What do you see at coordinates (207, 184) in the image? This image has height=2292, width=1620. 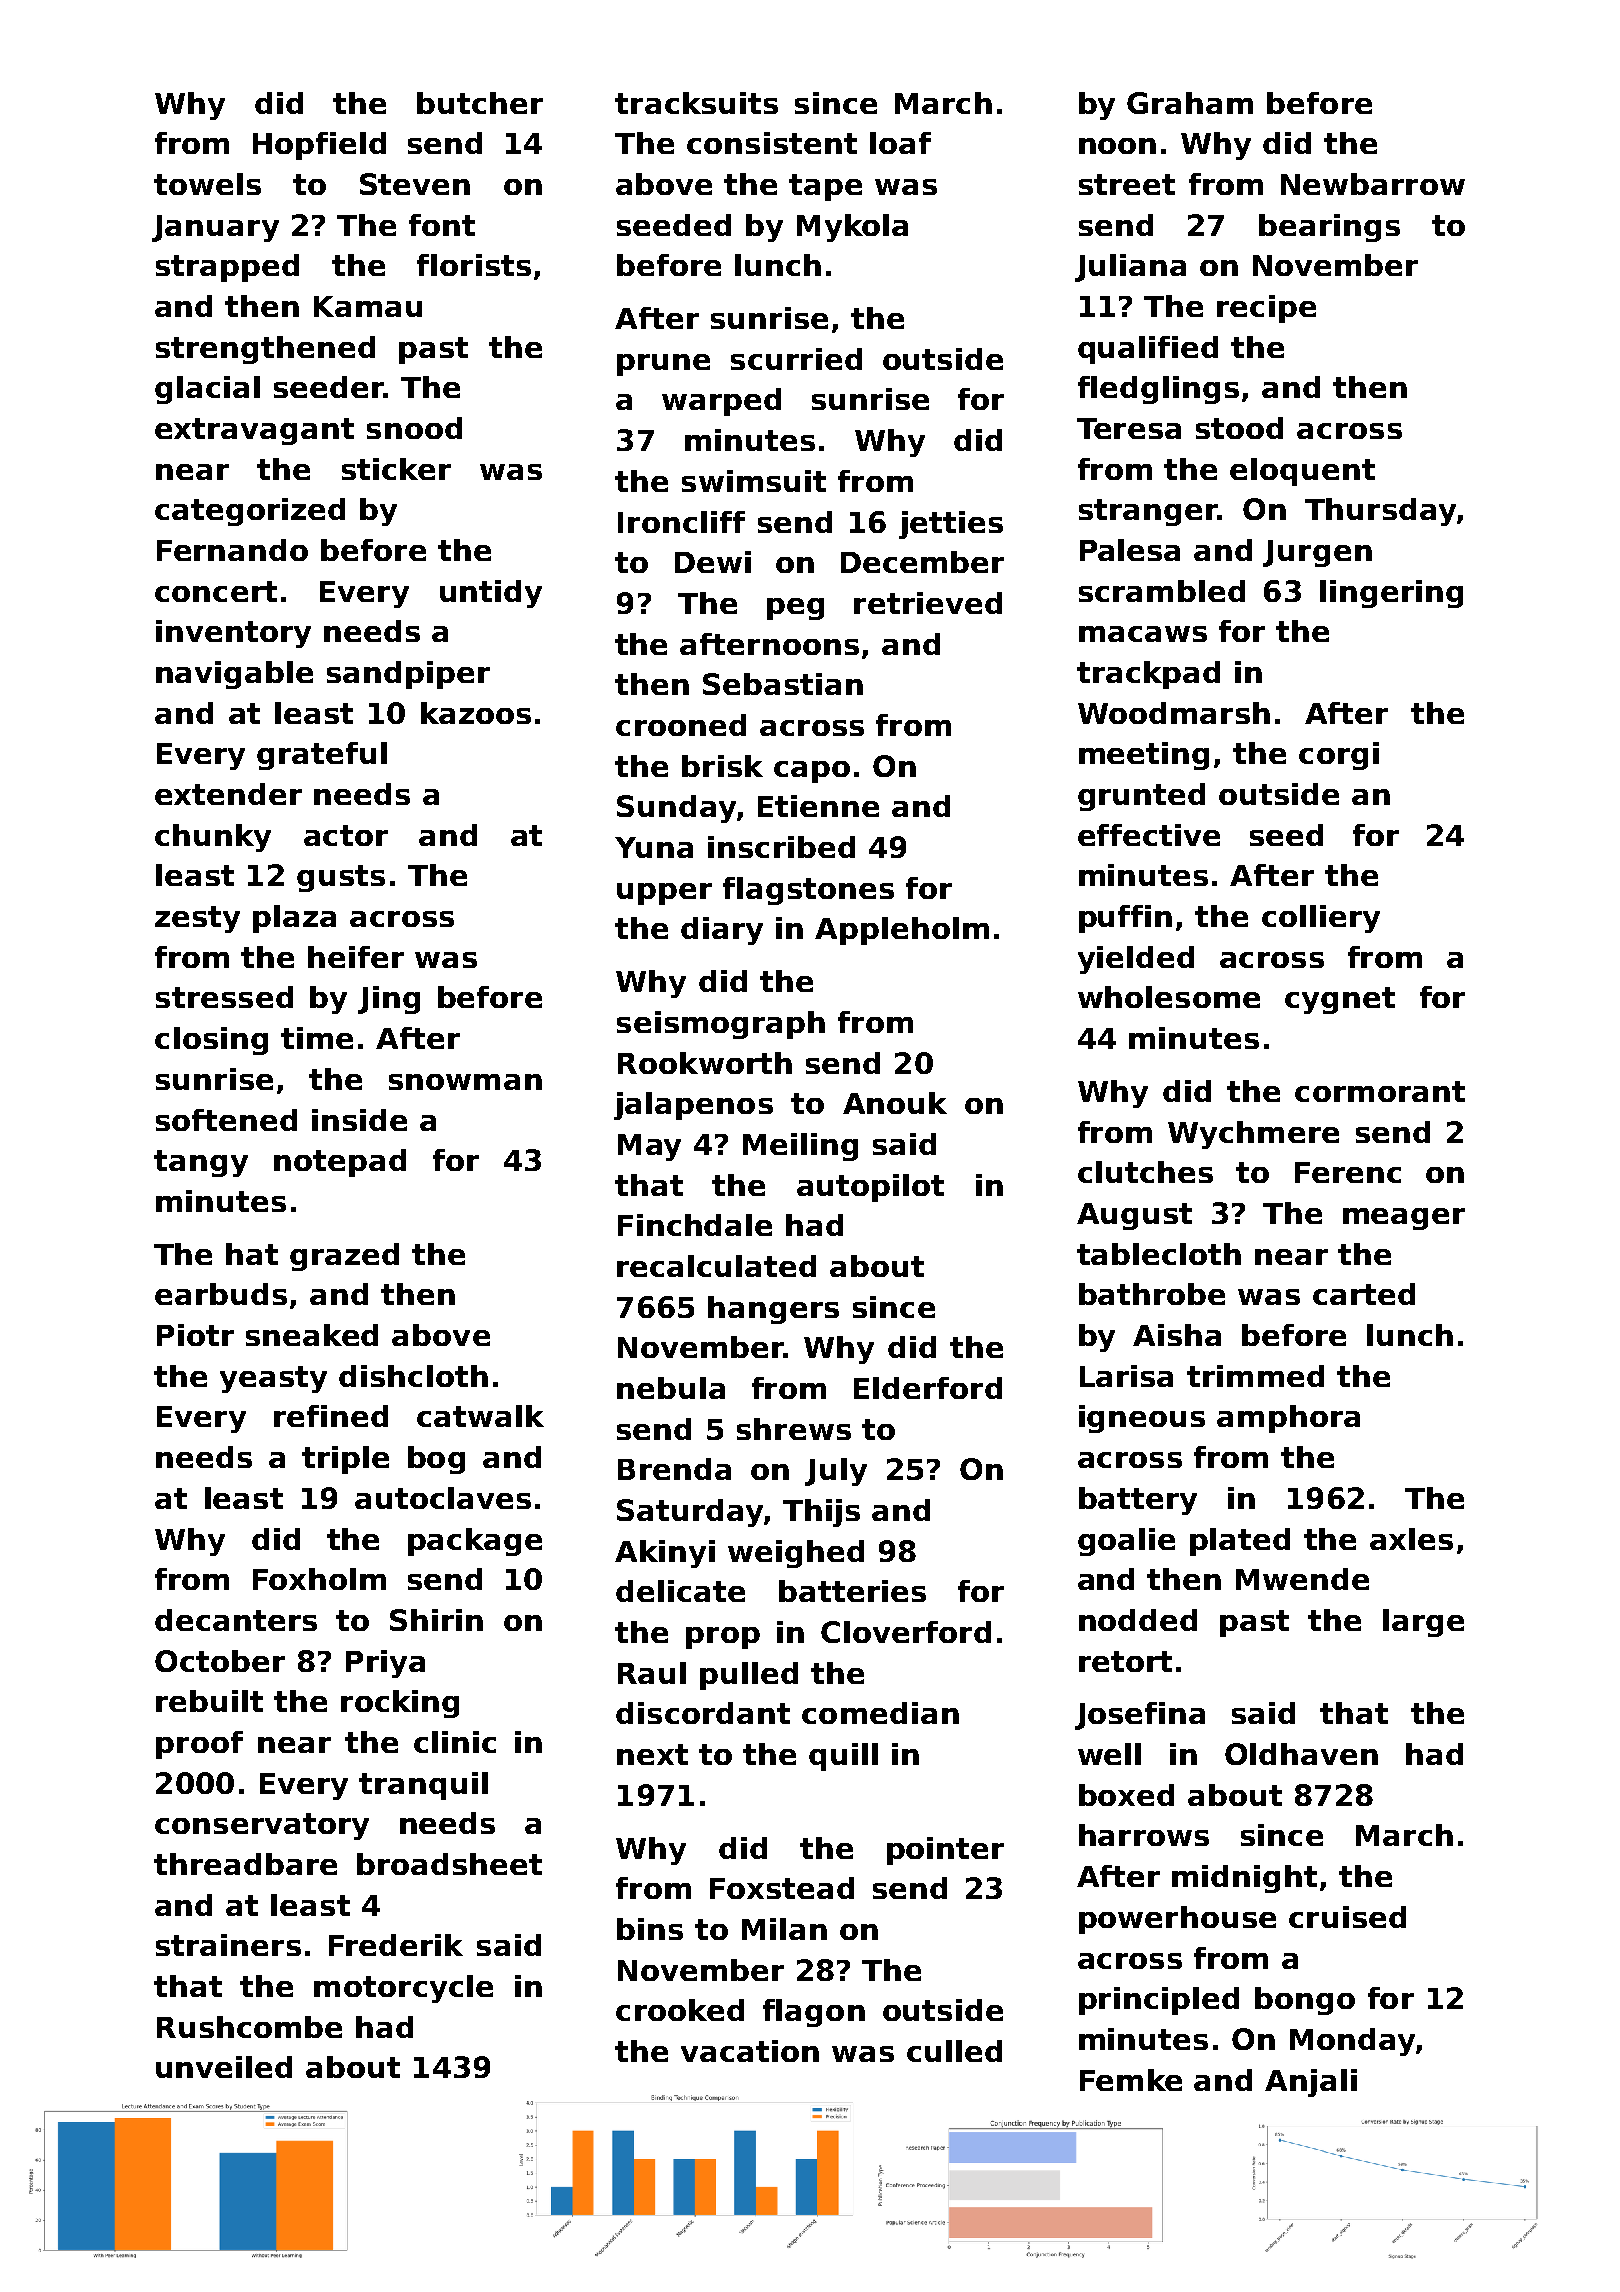 I see `towels` at bounding box center [207, 184].
